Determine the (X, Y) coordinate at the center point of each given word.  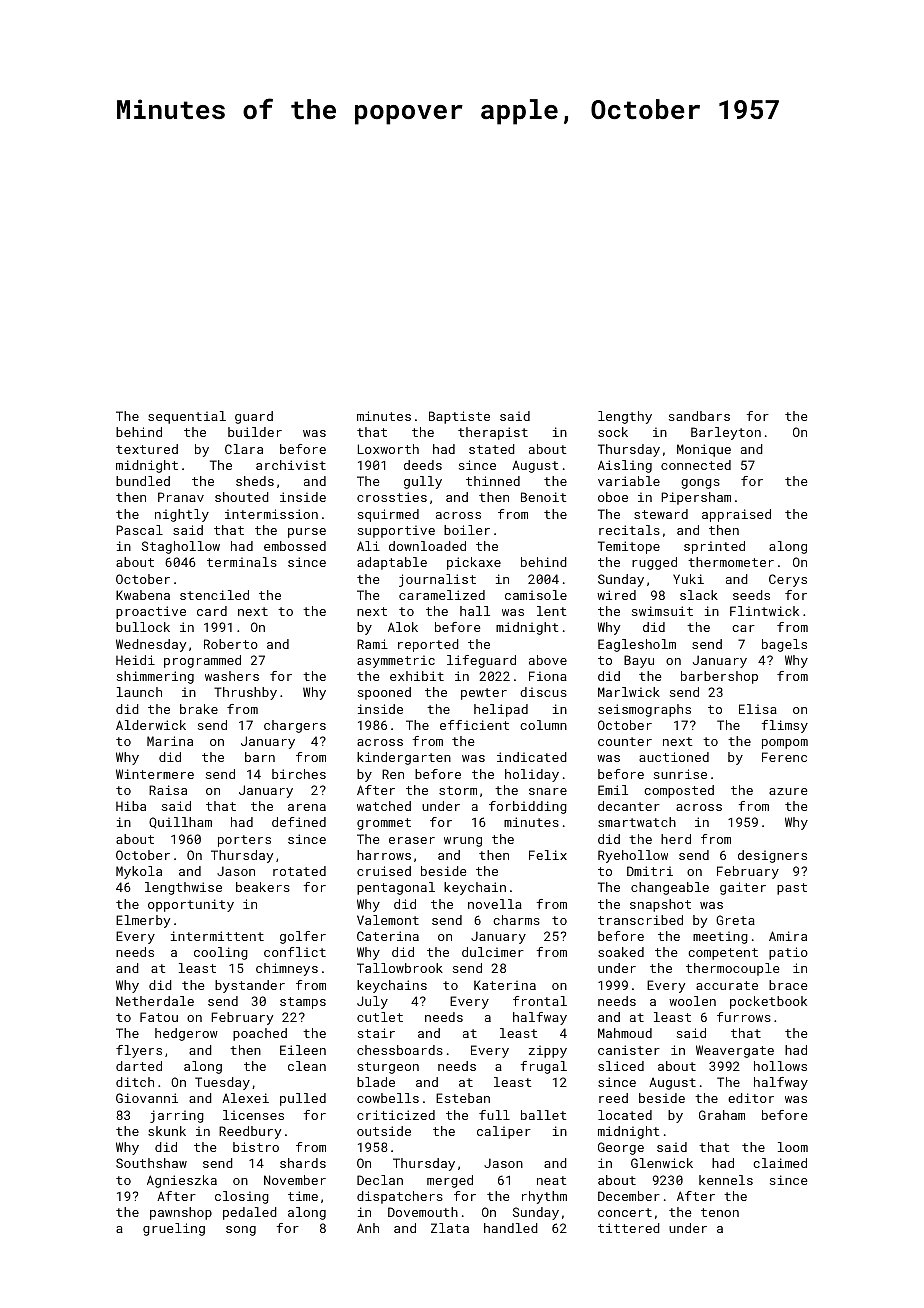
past (792, 889)
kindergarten (404, 758)
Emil (613, 790)
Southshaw (151, 1163)
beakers (263, 887)
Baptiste (459, 417)
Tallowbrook (400, 968)
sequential (187, 417)
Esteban (463, 1098)
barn (260, 757)
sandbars (699, 416)
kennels (726, 1180)
